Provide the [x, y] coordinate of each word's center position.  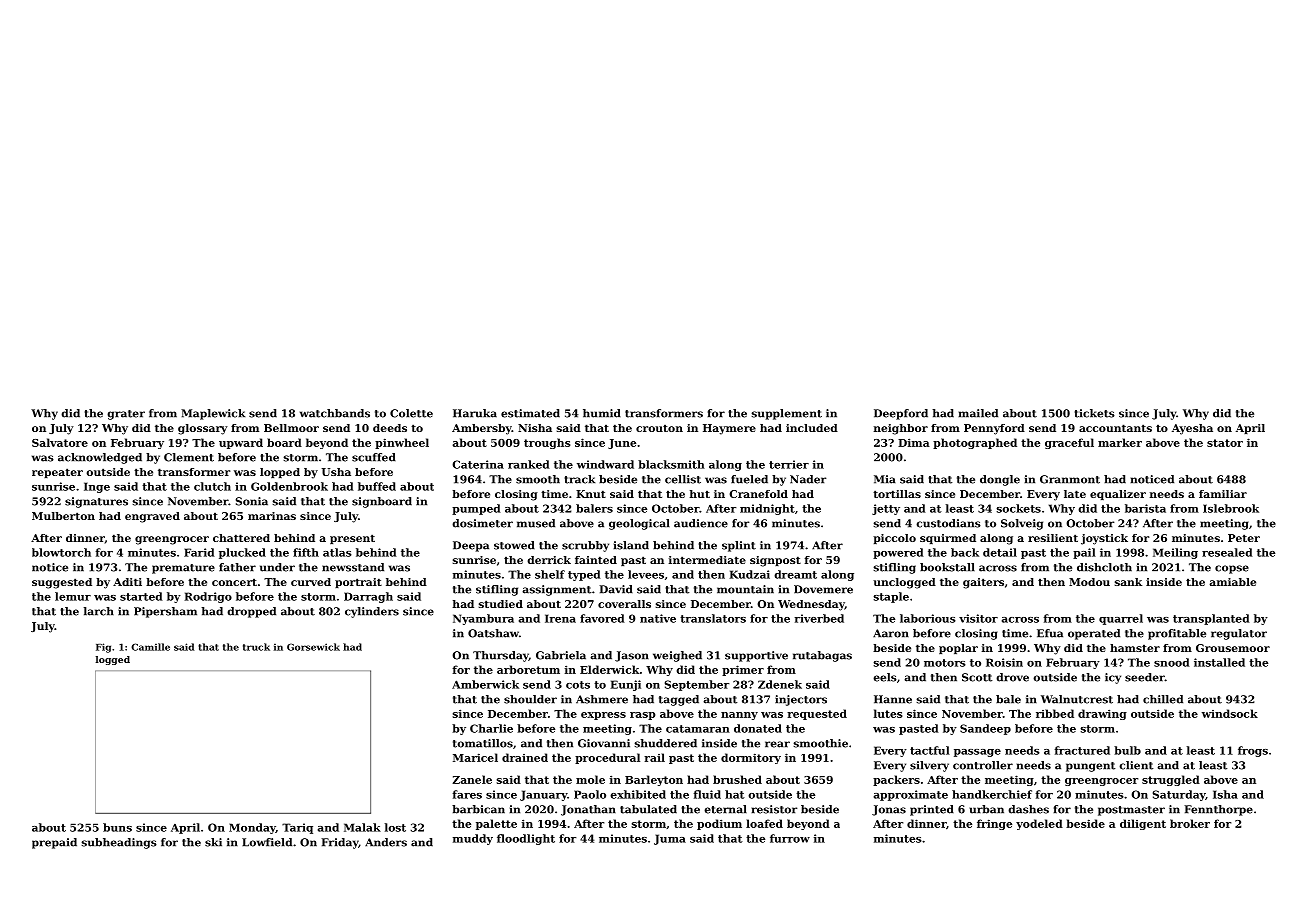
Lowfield [267, 842]
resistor [775, 809]
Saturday [1179, 795]
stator [1225, 443]
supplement [786, 414]
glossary [203, 429]
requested [817, 714]
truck [256, 647]
